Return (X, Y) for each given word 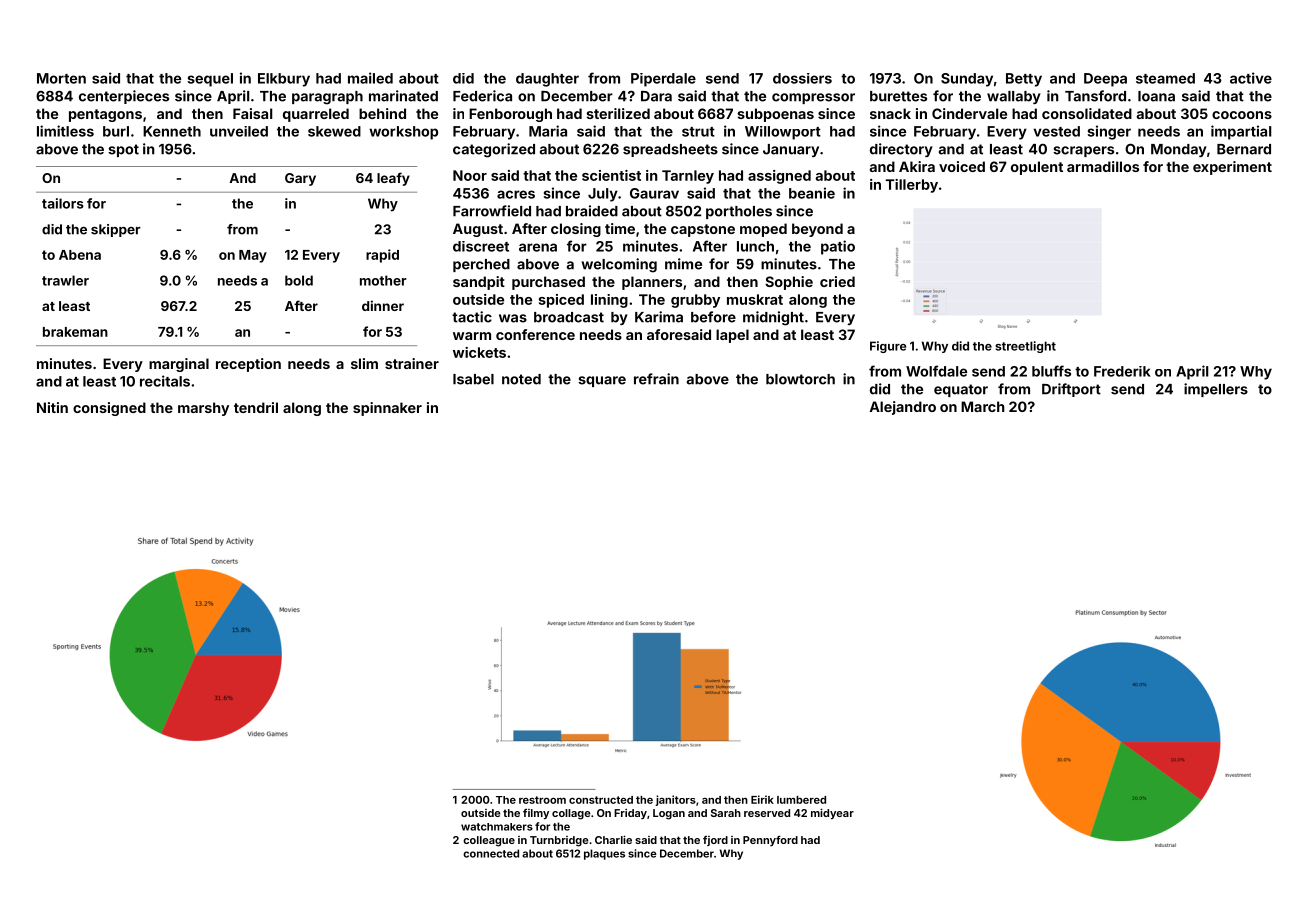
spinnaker (387, 409)
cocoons (1242, 115)
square (602, 381)
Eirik (762, 799)
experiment (1232, 168)
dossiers (802, 78)
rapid (382, 256)
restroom (542, 800)
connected (491, 853)
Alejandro (903, 408)
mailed (370, 78)
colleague (489, 841)
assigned (779, 177)
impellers (1216, 390)
